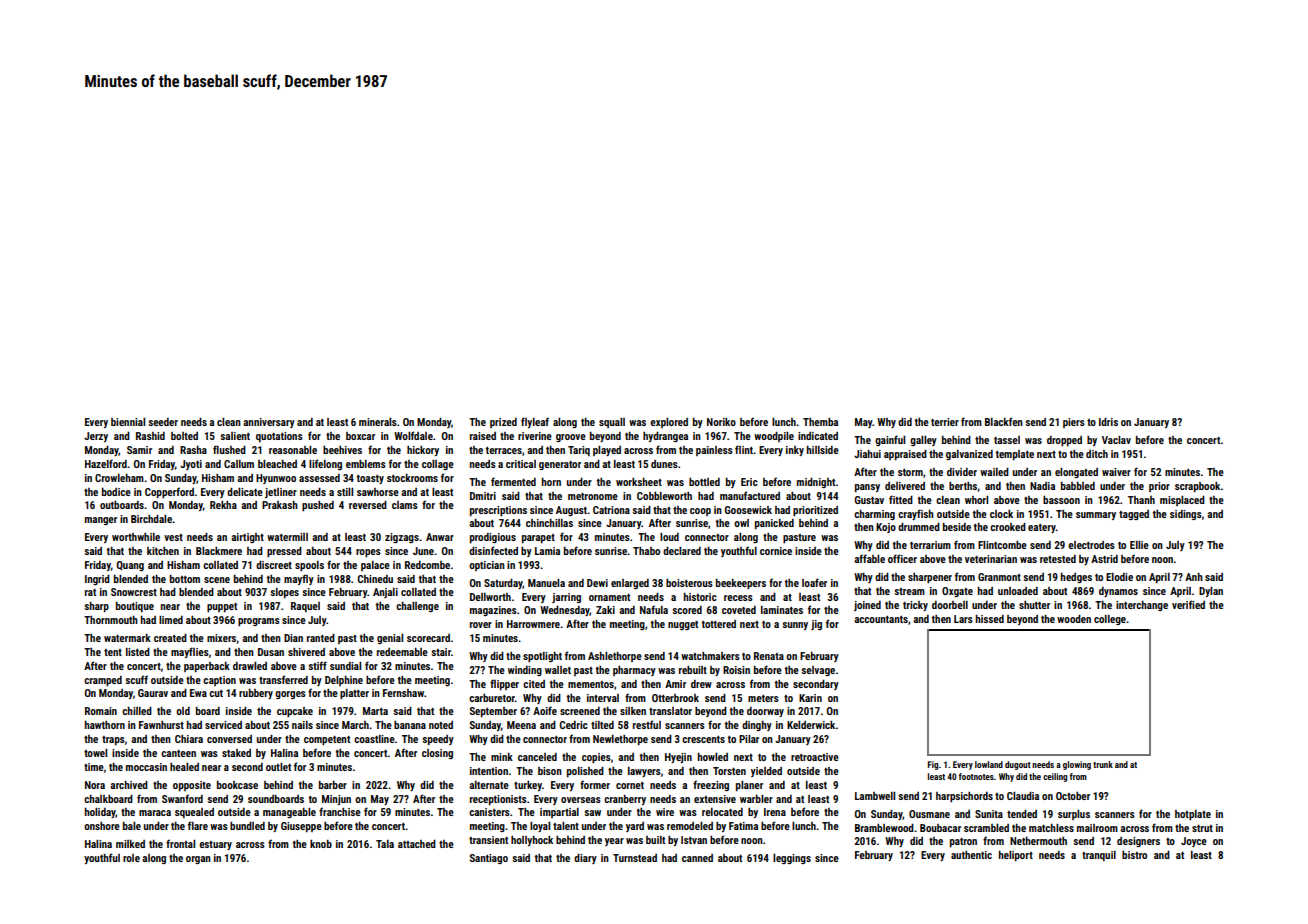  I want to click on Hyunwoo, so click(276, 479).
